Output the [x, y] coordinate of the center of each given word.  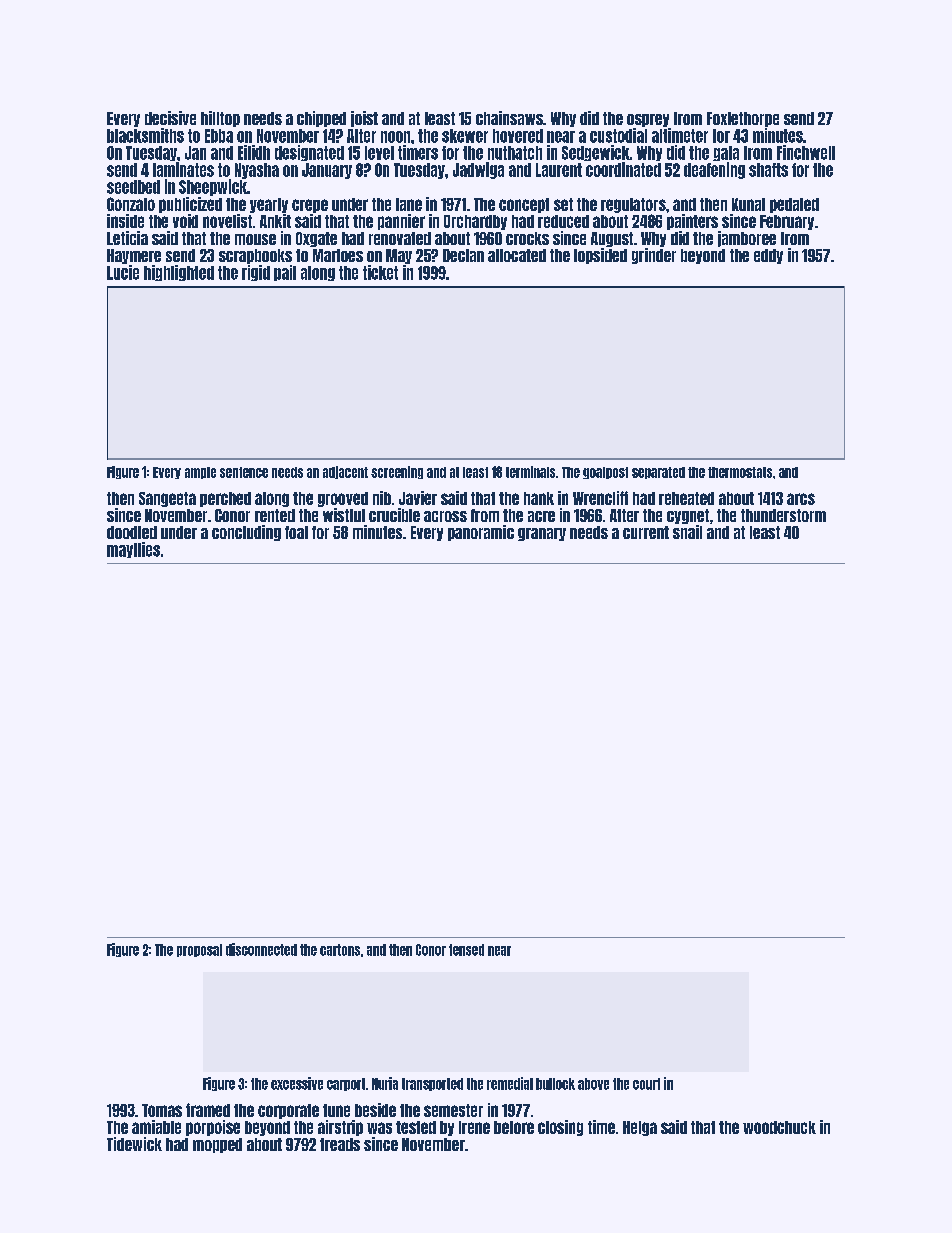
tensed [466, 950]
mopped [217, 1145]
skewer [465, 136]
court [646, 1084]
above [593, 1084]
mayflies [133, 550]
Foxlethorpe [743, 119]
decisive [170, 118]
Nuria [385, 1083]
